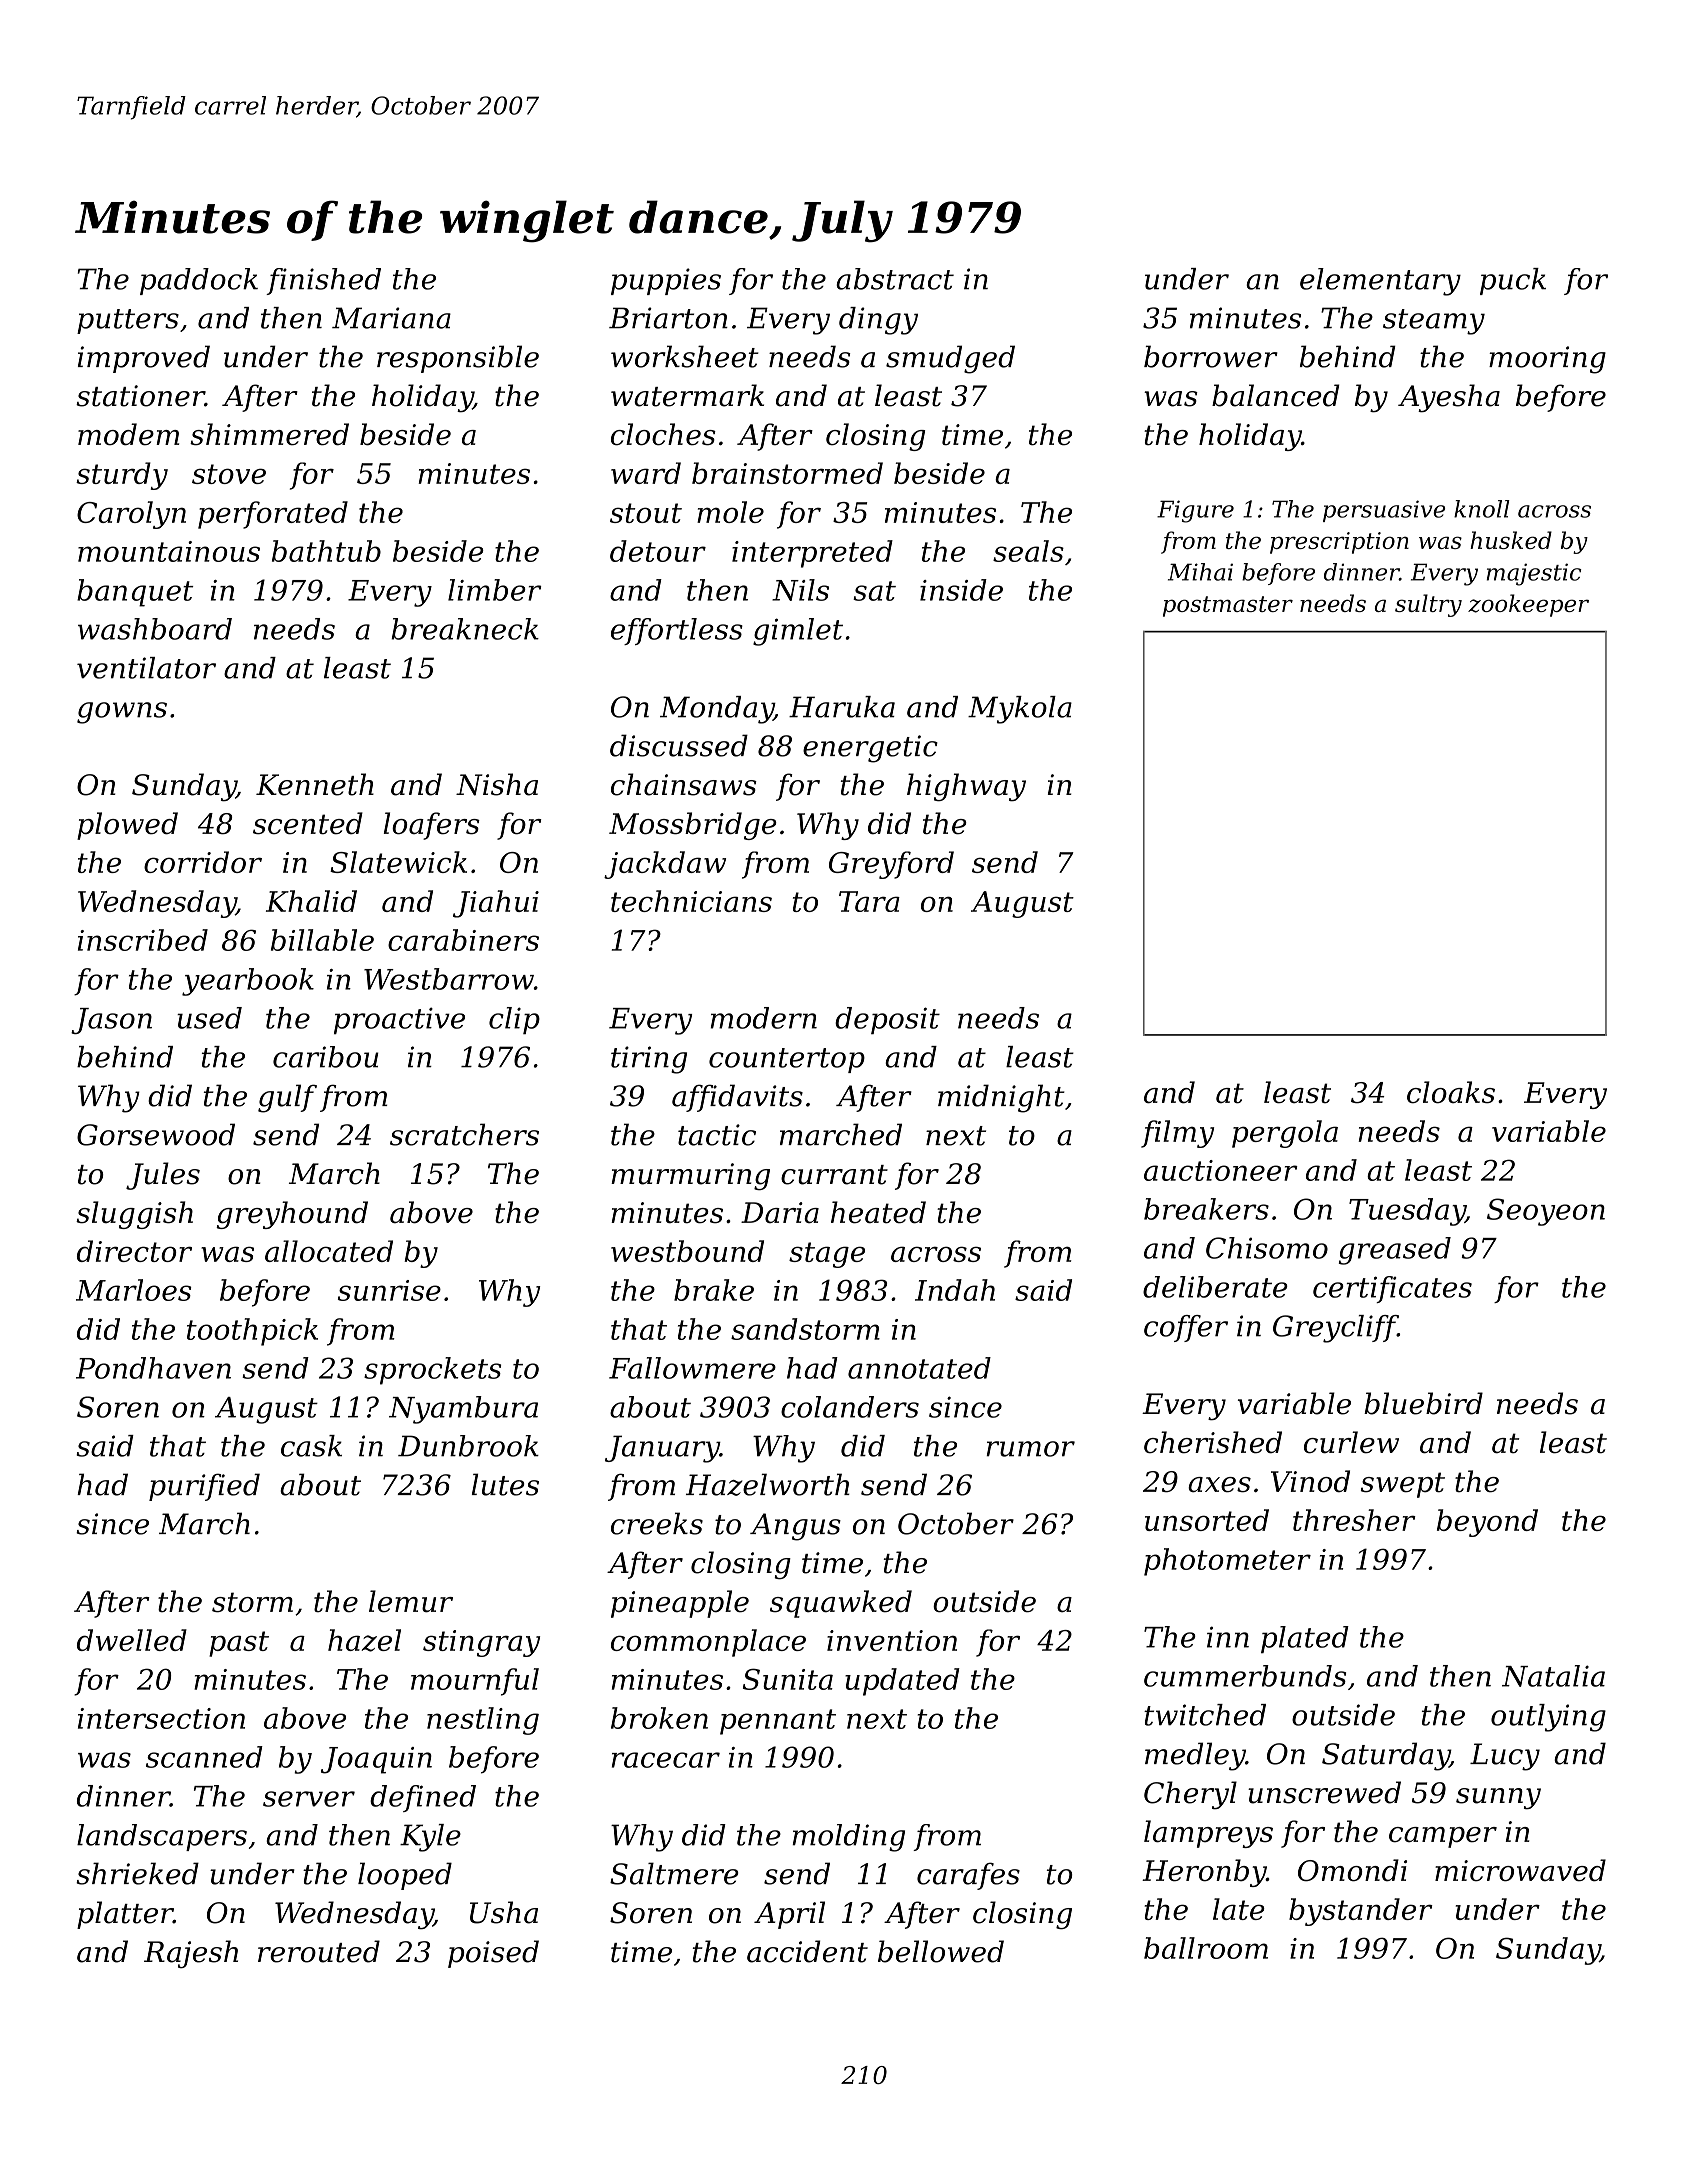 The image size is (1683, 2178). Describe the element at coordinates (432, 1371) in the page. I see `sprockets` at that location.
